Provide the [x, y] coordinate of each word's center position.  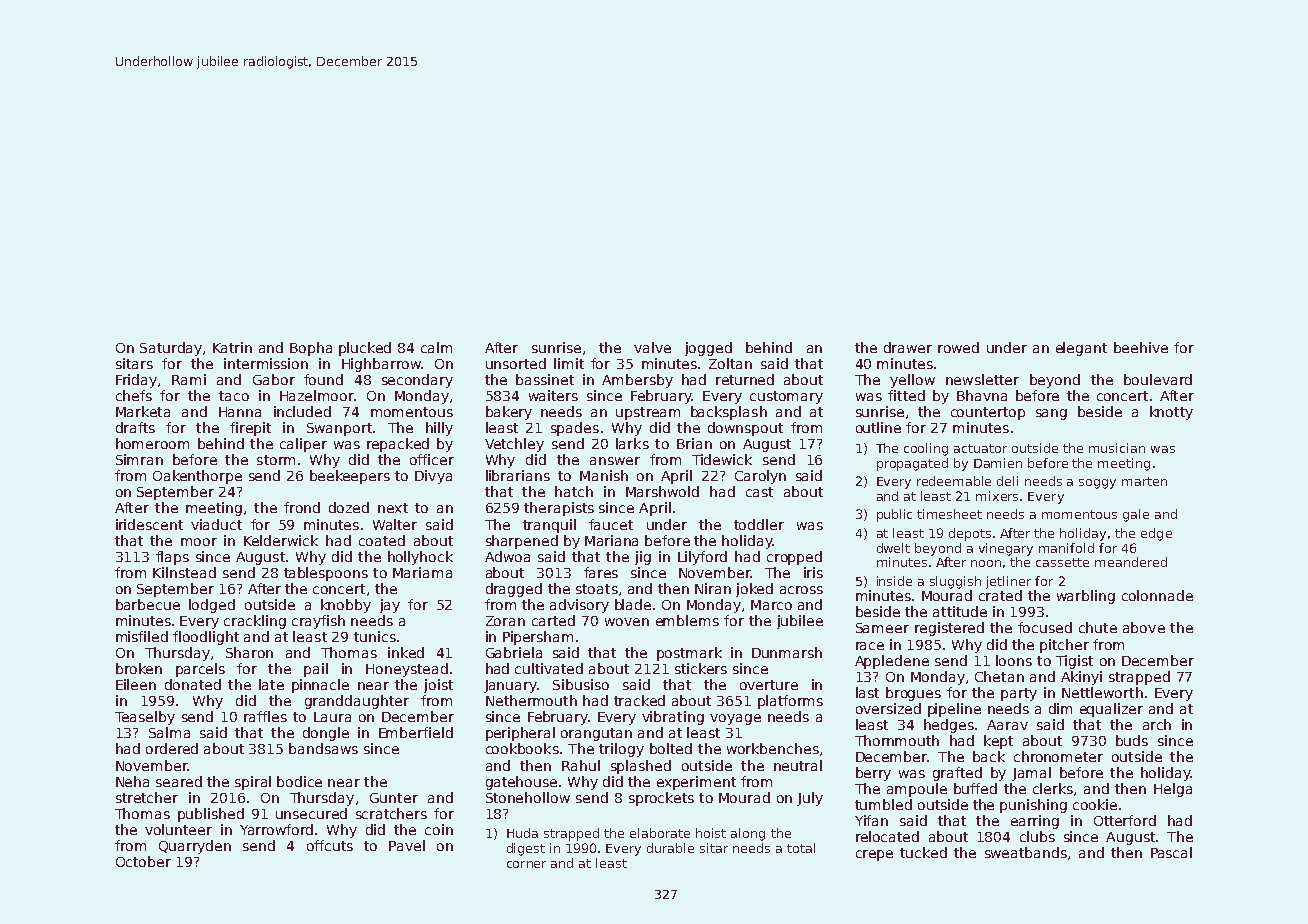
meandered [1131, 562]
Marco [771, 605]
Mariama [422, 572]
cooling [926, 449]
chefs [134, 395]
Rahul [581, 765]
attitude [960, 611]
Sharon [249, 652]
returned [745, 379]
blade [633, 604]
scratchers [391, 813]
